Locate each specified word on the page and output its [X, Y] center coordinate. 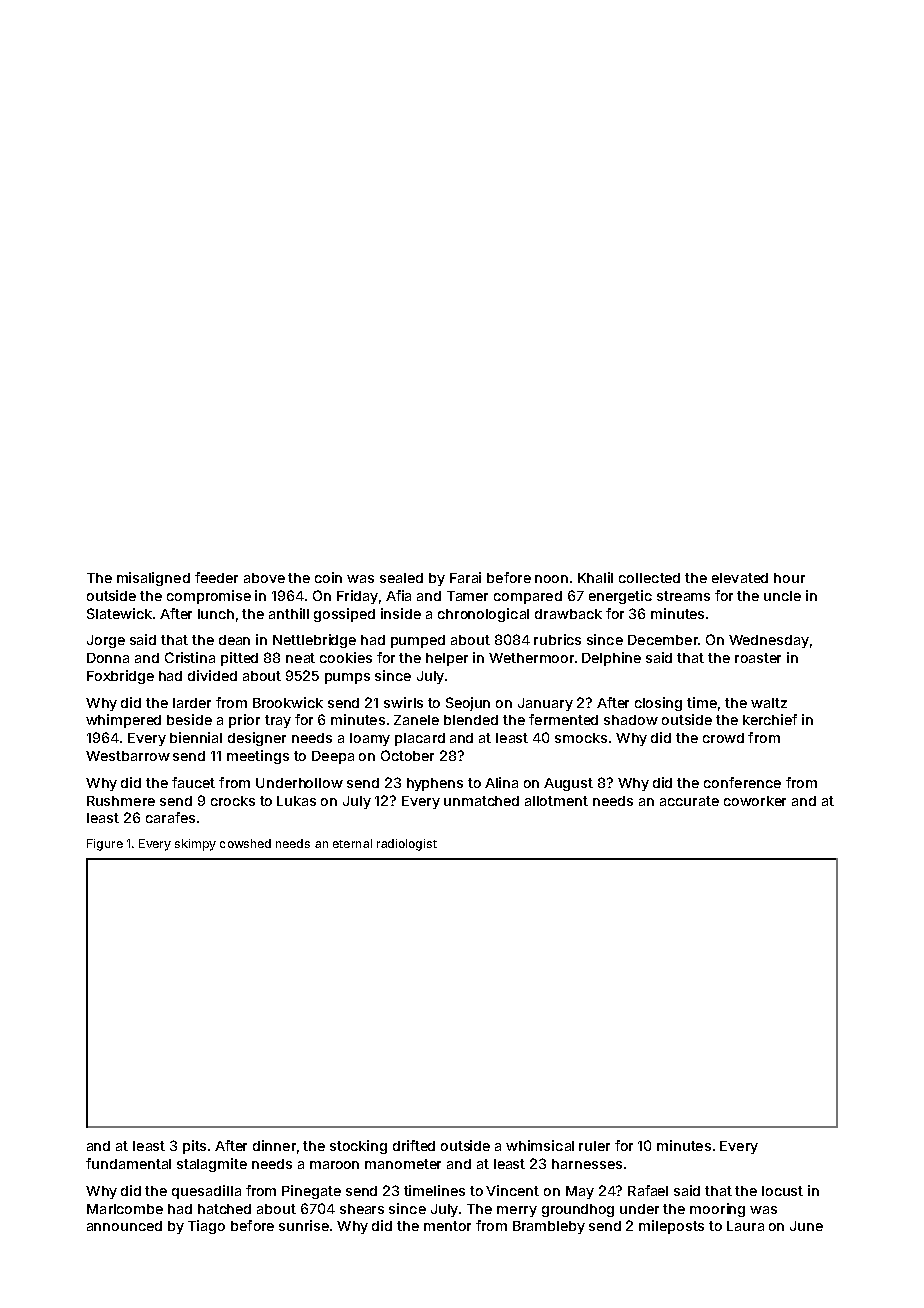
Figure [105, 845]
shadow [631, 720]
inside [401, 613]
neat [300, 658]
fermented [563, 719]
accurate [689, 801]
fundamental [128, 1163]
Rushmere [121, 801]
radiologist [407, 845]
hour [789, 578]
